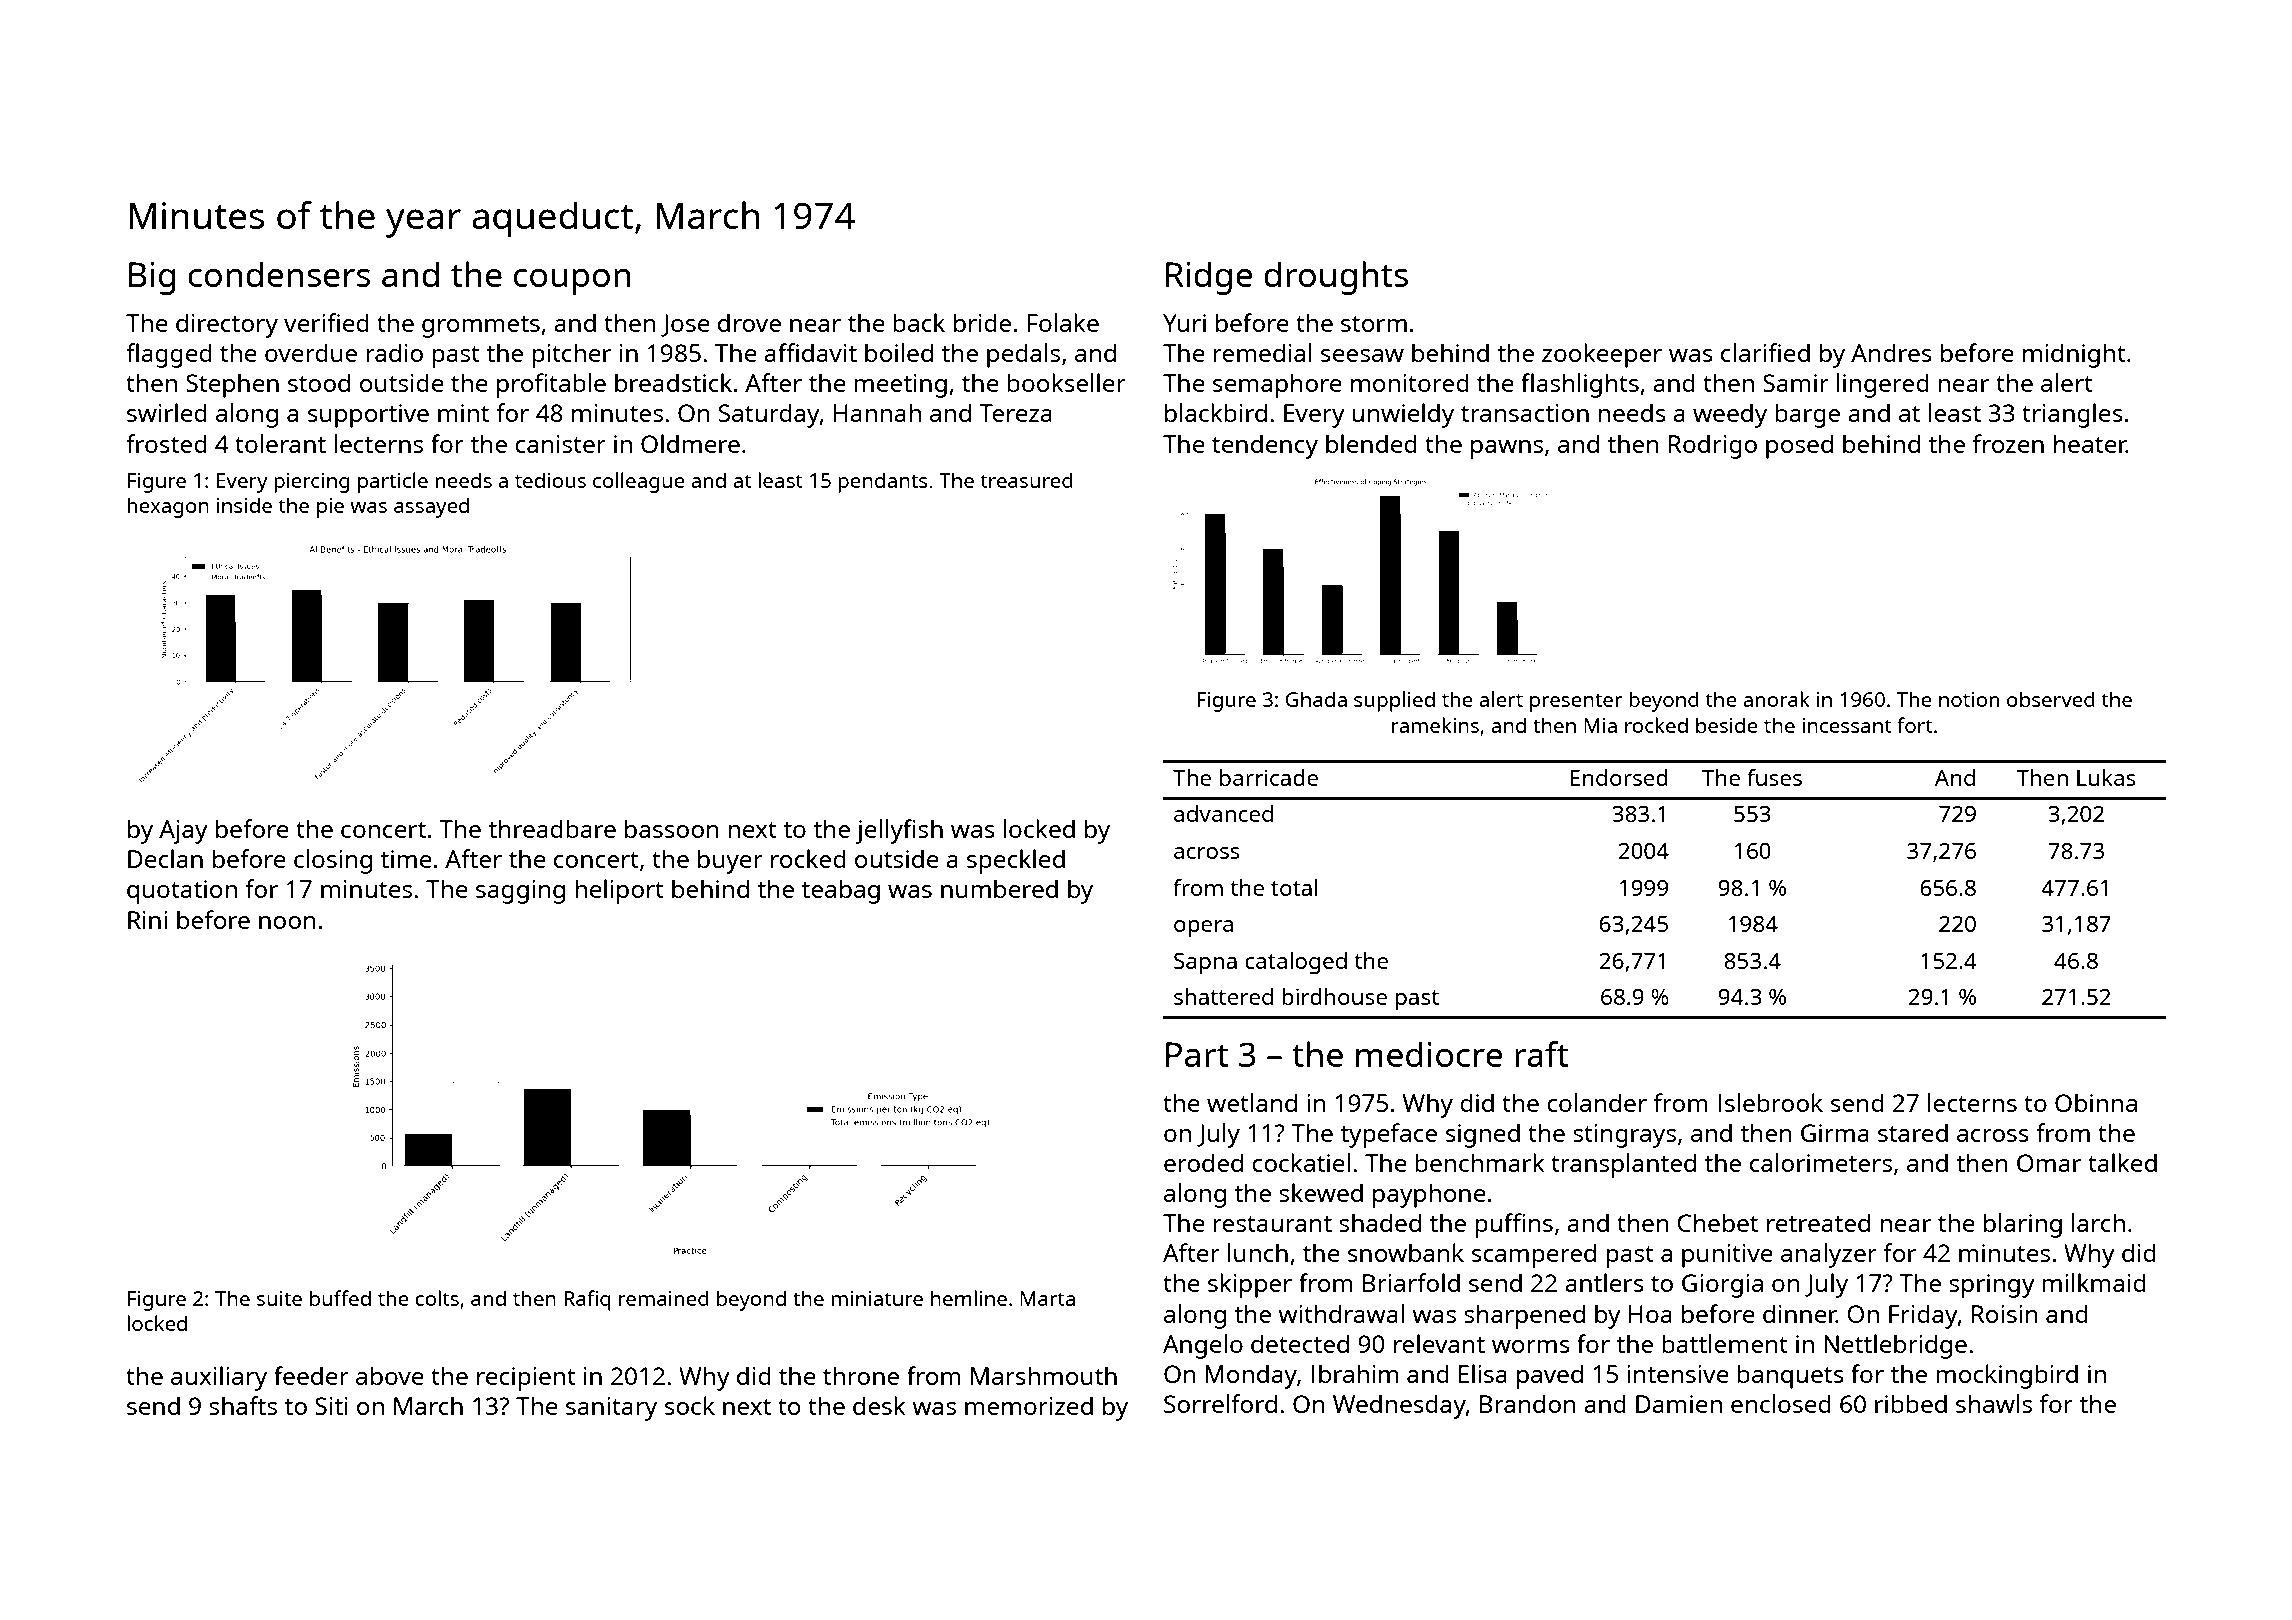 The height and width of the screenshot is (1620, 2292). Describe the element at coordinates (572, 282) in the screenshot. I see `coupon` at that location.
